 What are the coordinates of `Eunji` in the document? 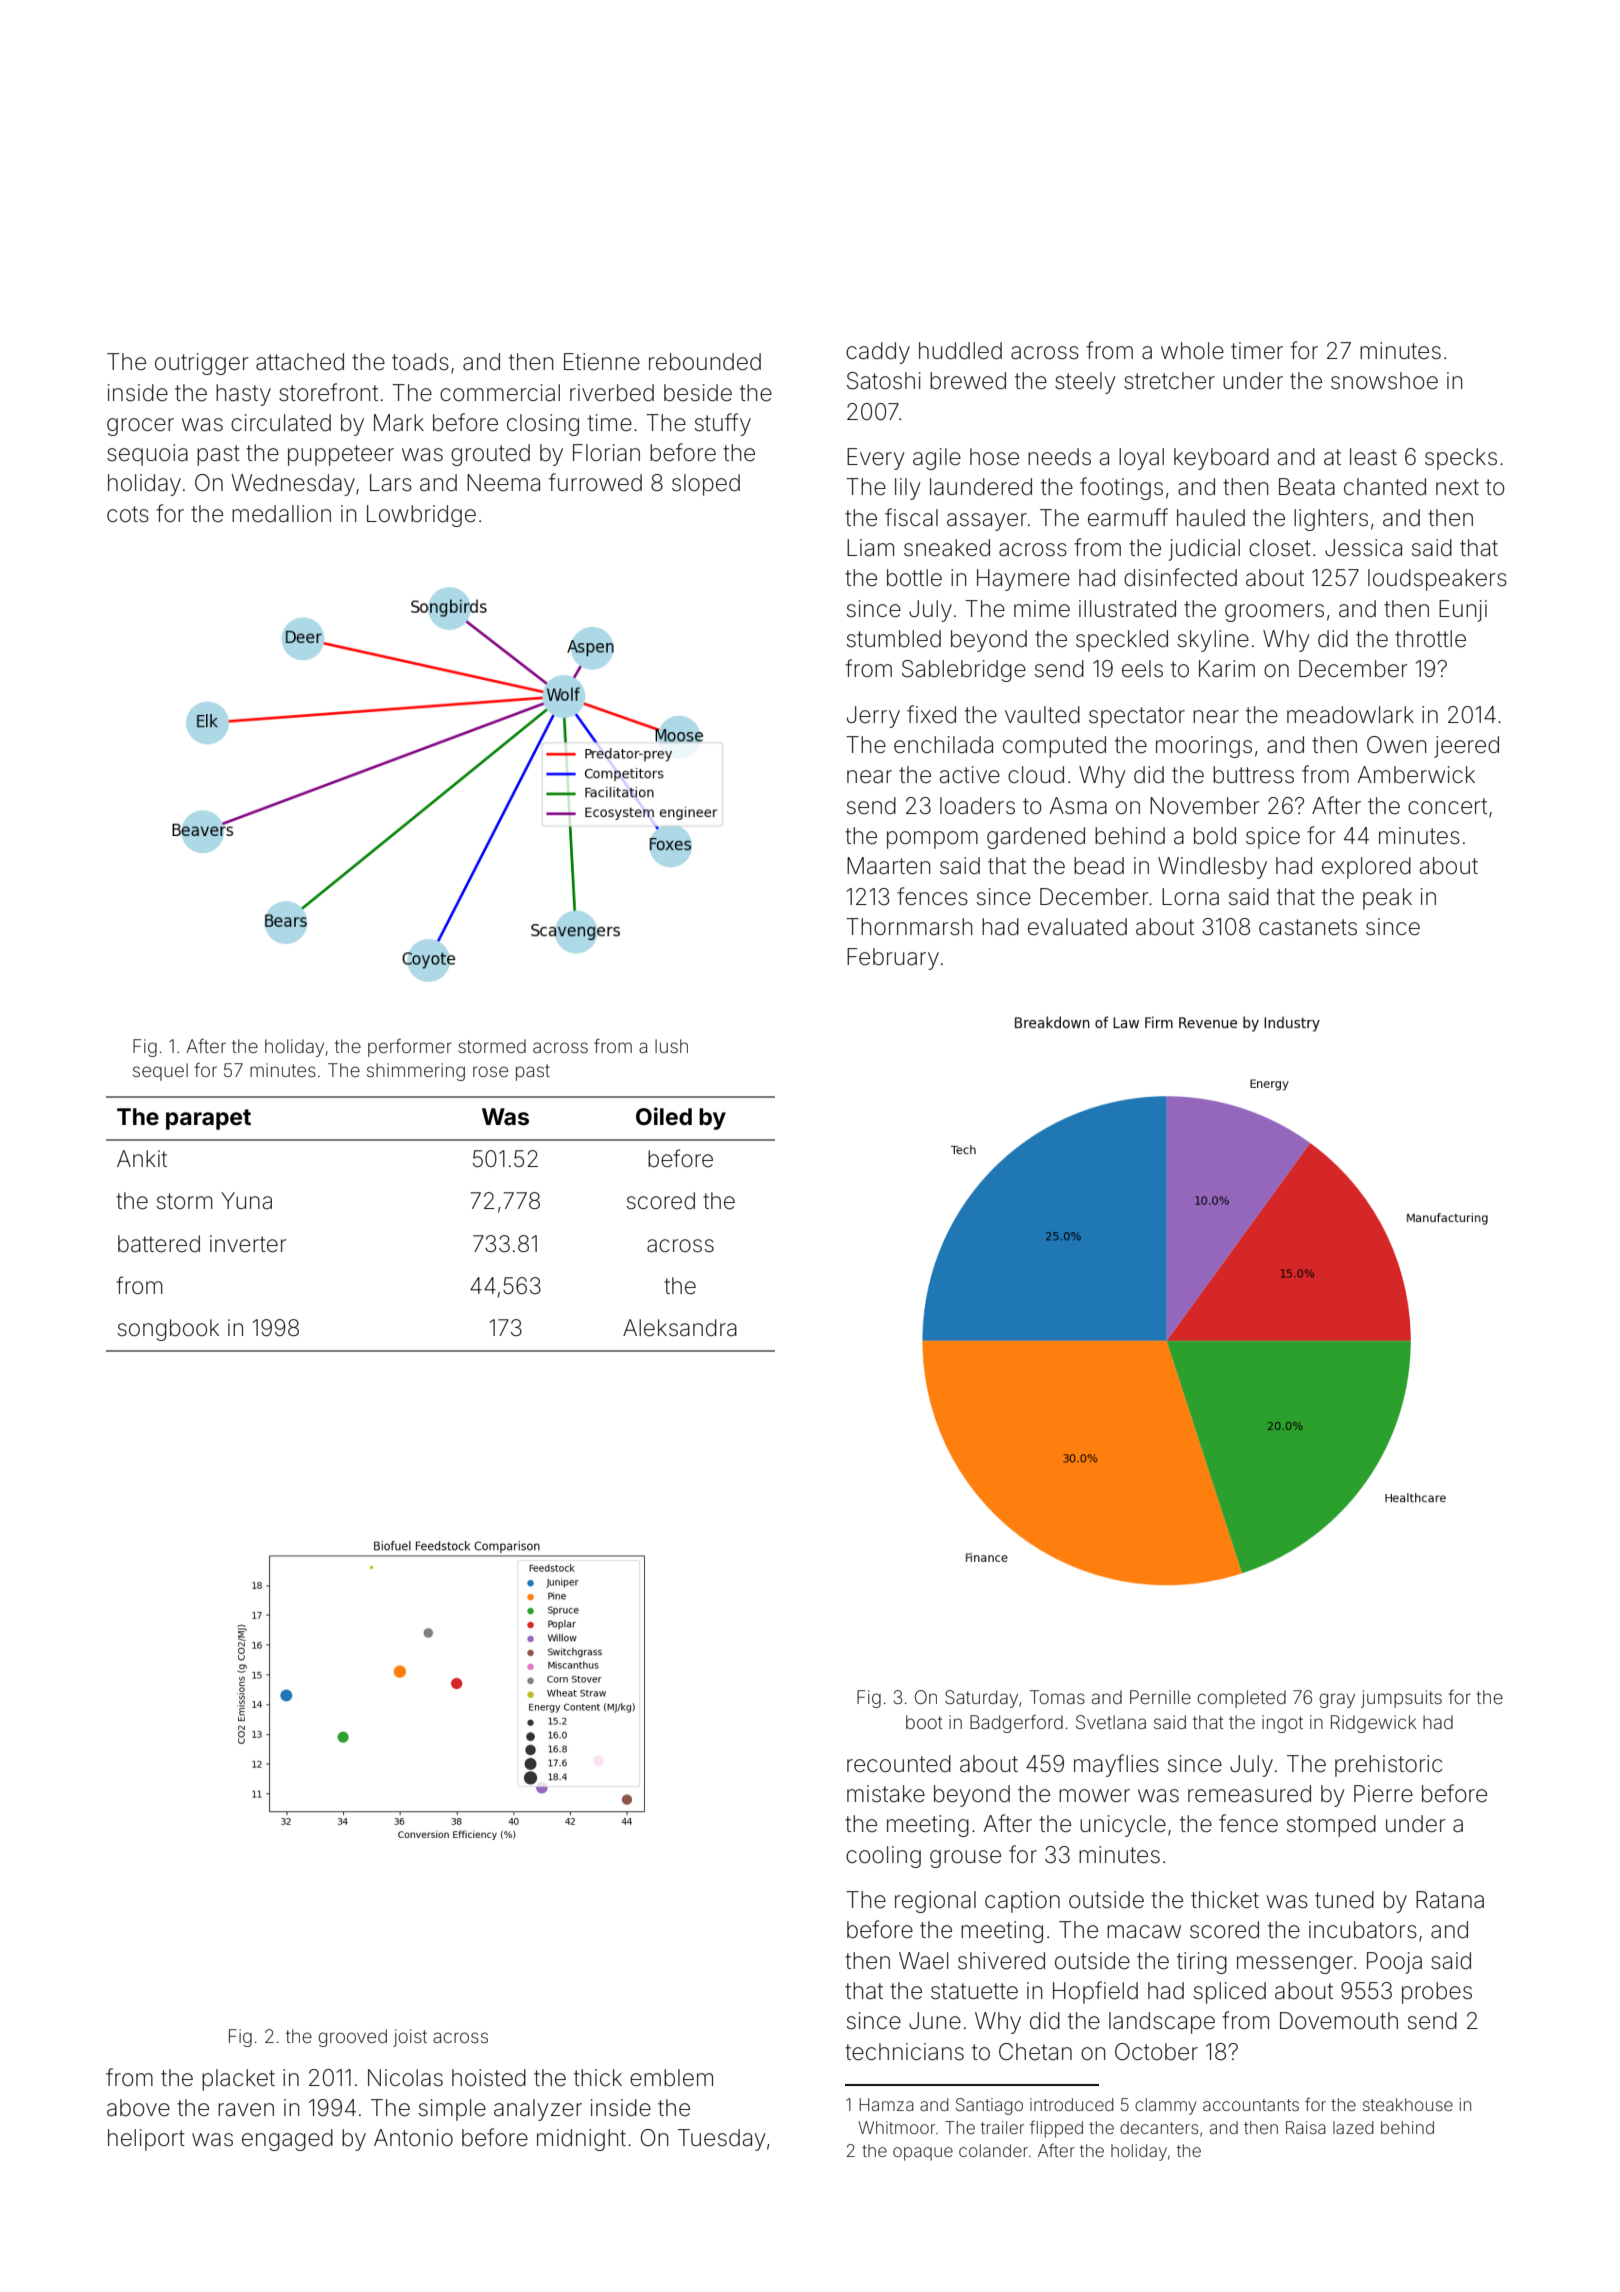 It's located at (1463, 611).
